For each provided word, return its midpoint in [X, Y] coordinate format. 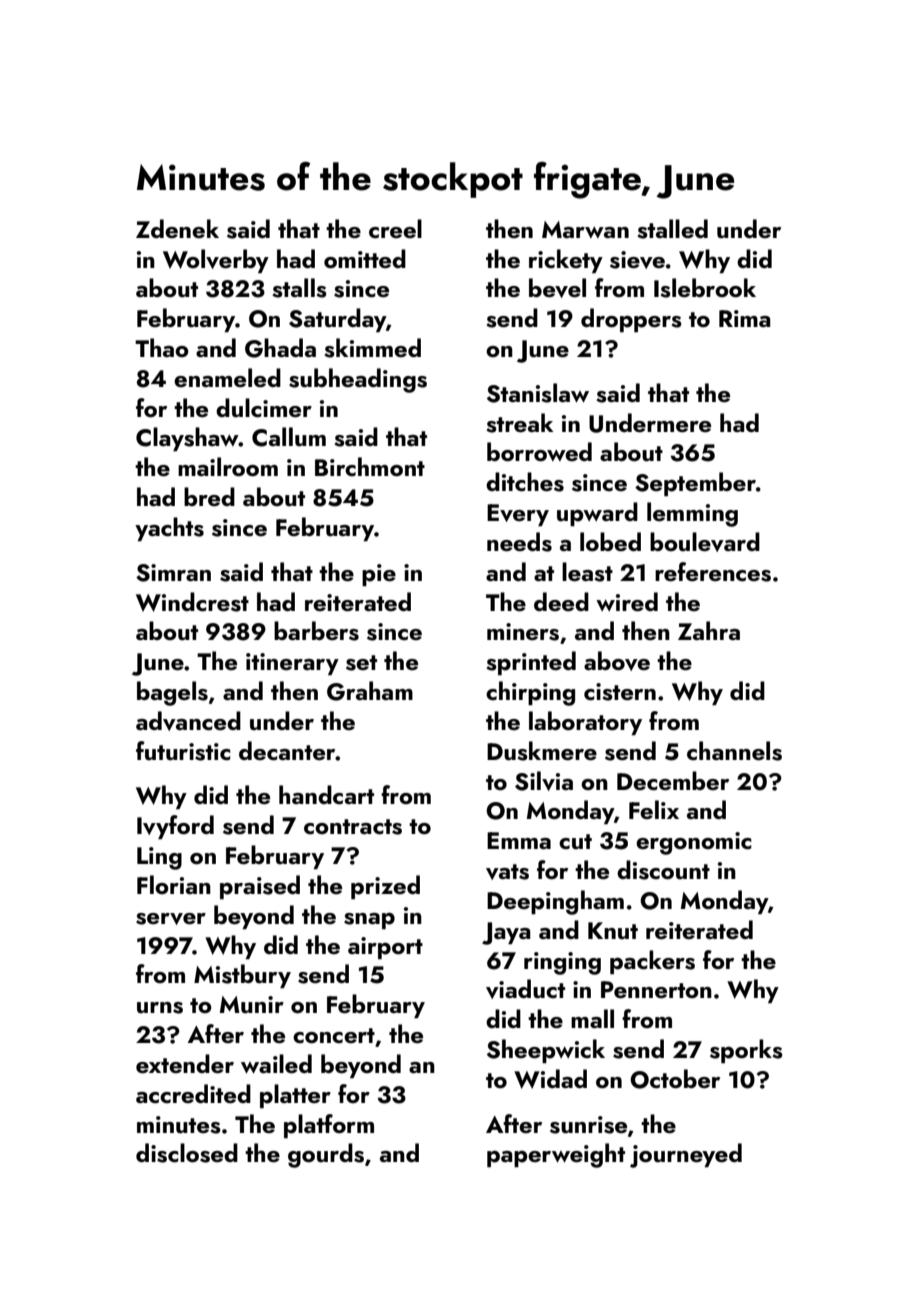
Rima [745, 318]
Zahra [709, 630]
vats [507, 872]
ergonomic [694, 843]
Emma [519, 840]
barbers [316, 631]
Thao [162, 347]
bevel [557, 288]
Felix [654, 809]
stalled [672, 229]
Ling [159, 858]
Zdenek [177, 228]
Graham [370, 691]
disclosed [187, 1153]
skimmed [372, 348]
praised [260, 887]
